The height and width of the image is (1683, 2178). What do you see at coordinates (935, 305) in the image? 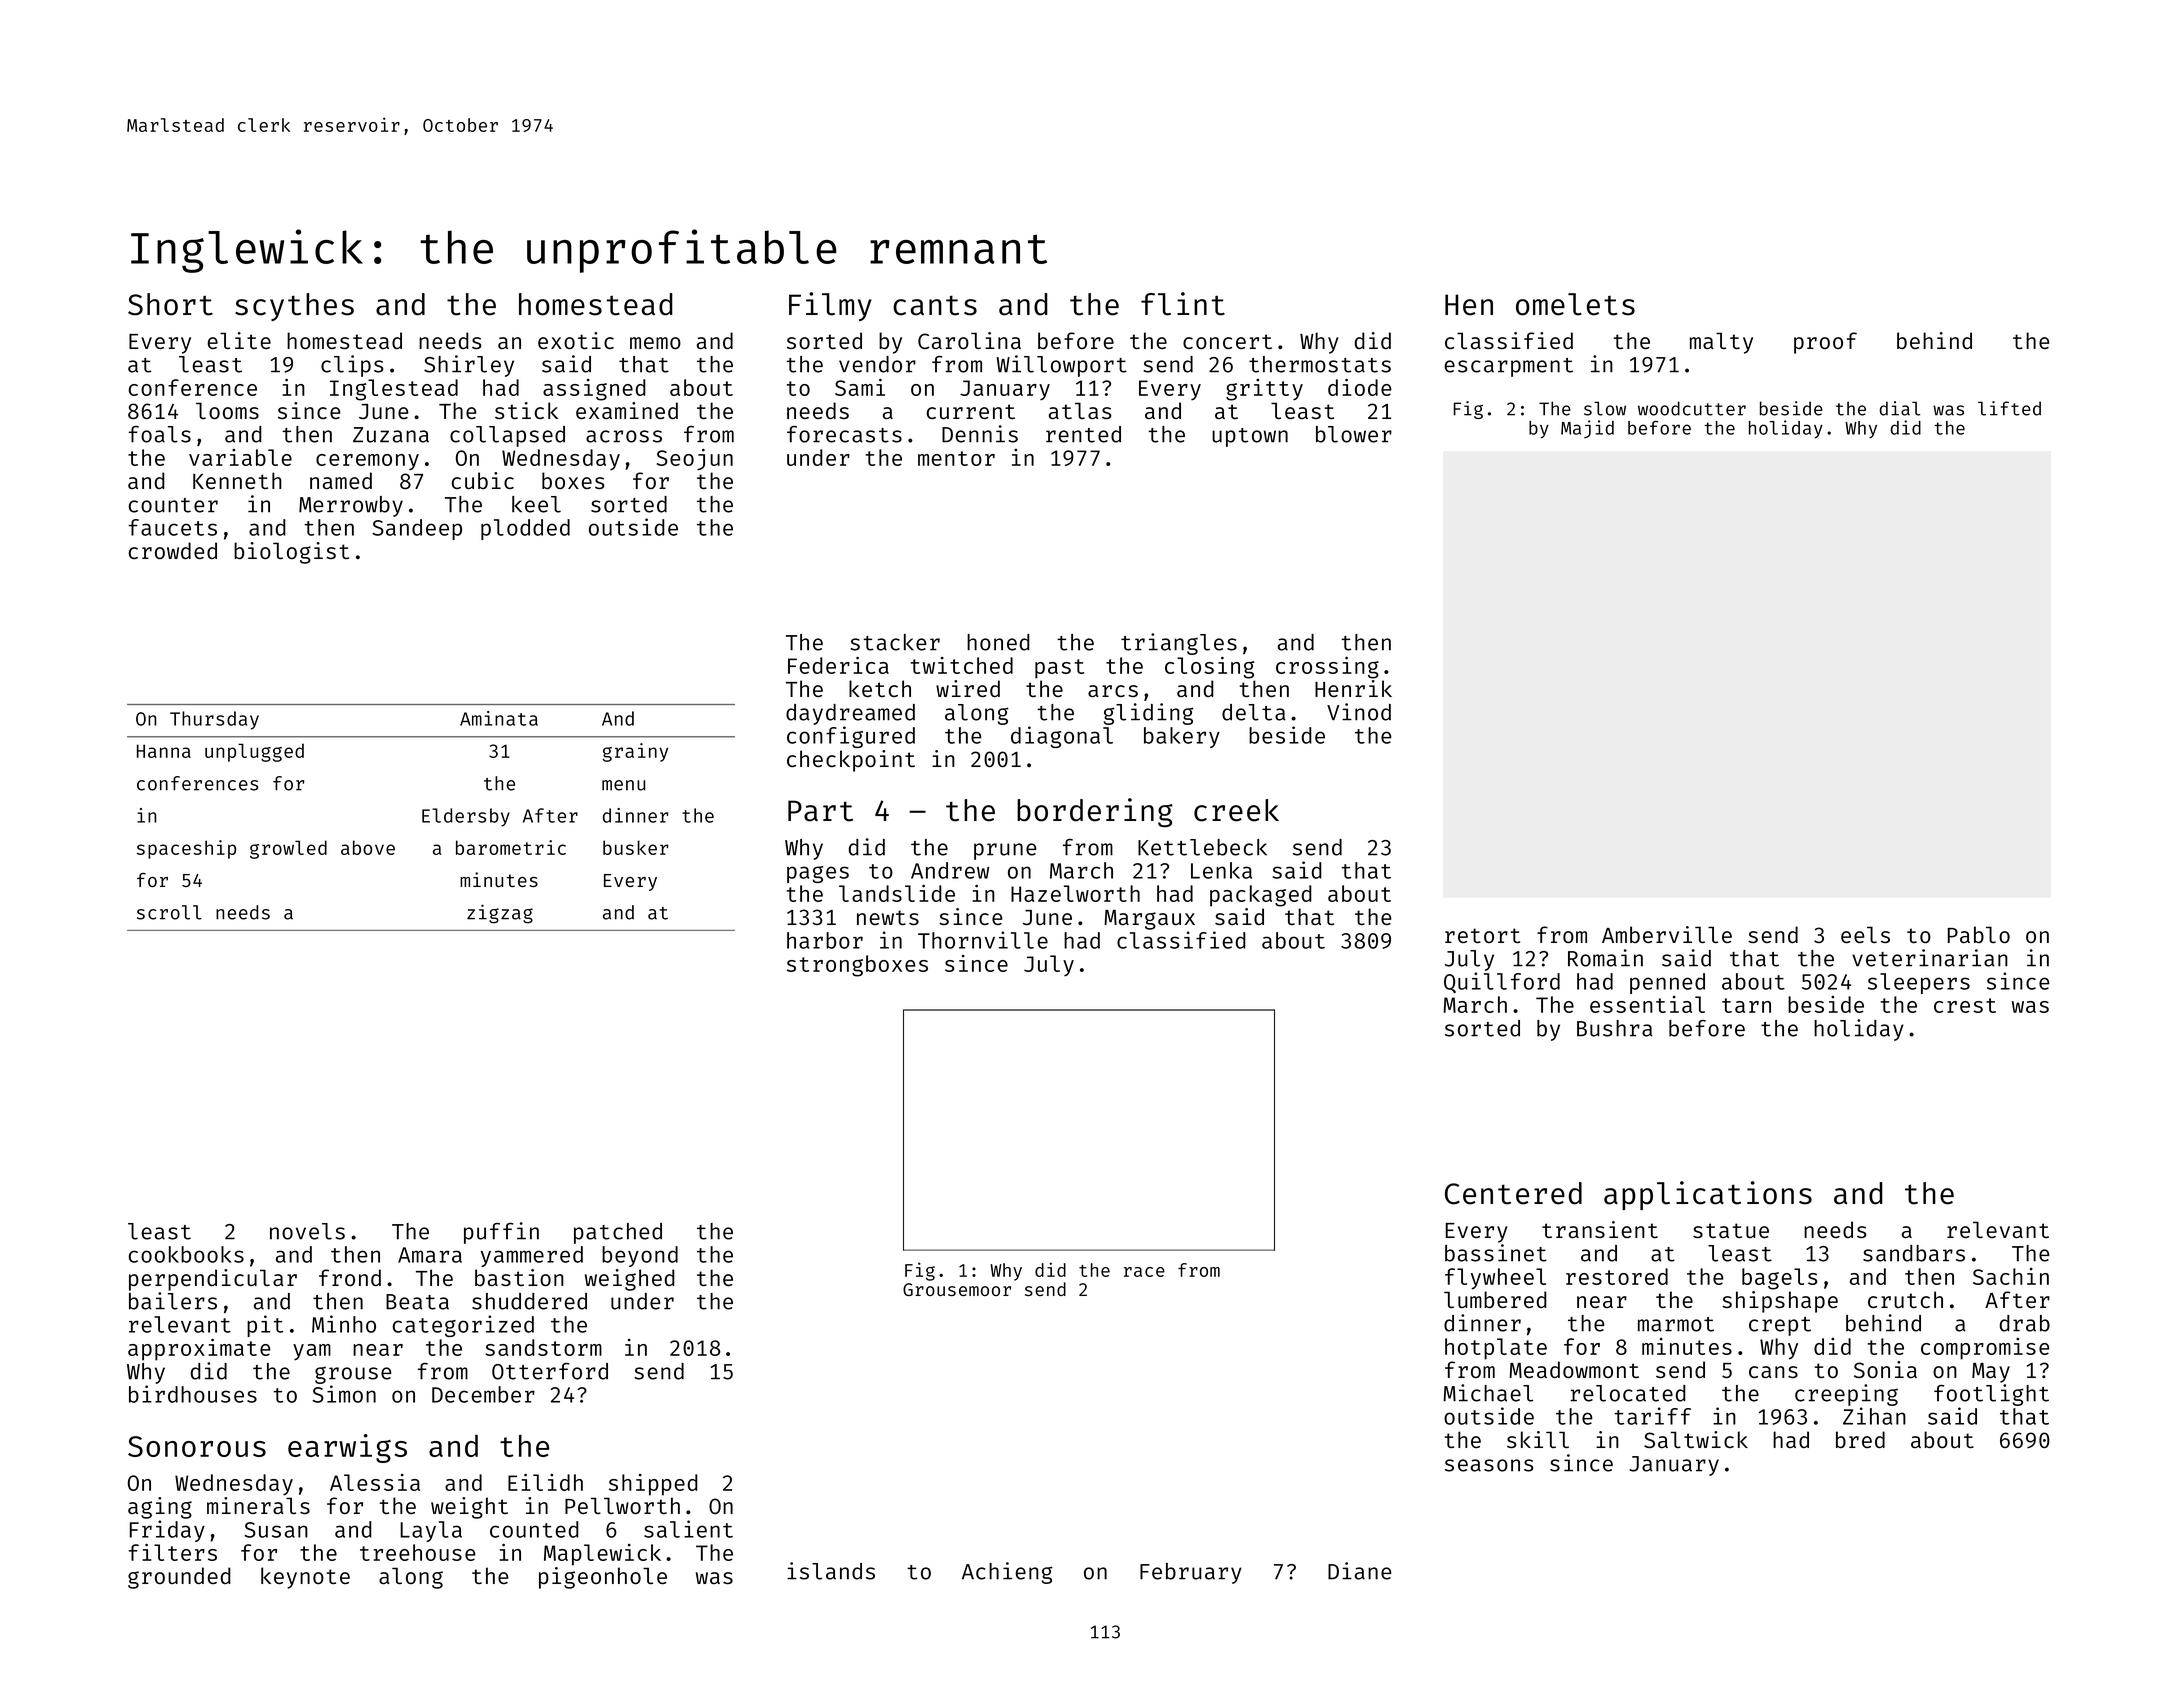
I see `cants` at bounding box center [935, 305].
